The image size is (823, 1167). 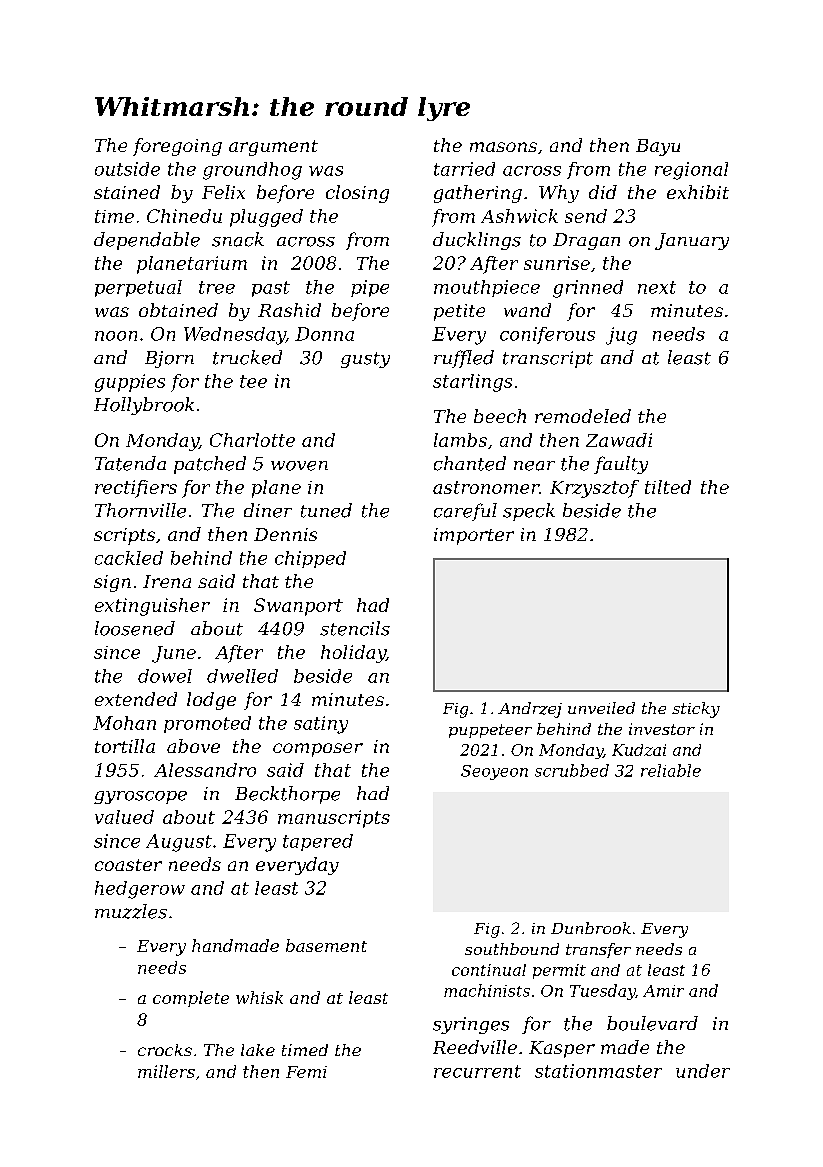 I want to click on regional, so click(x=691, y=171).
